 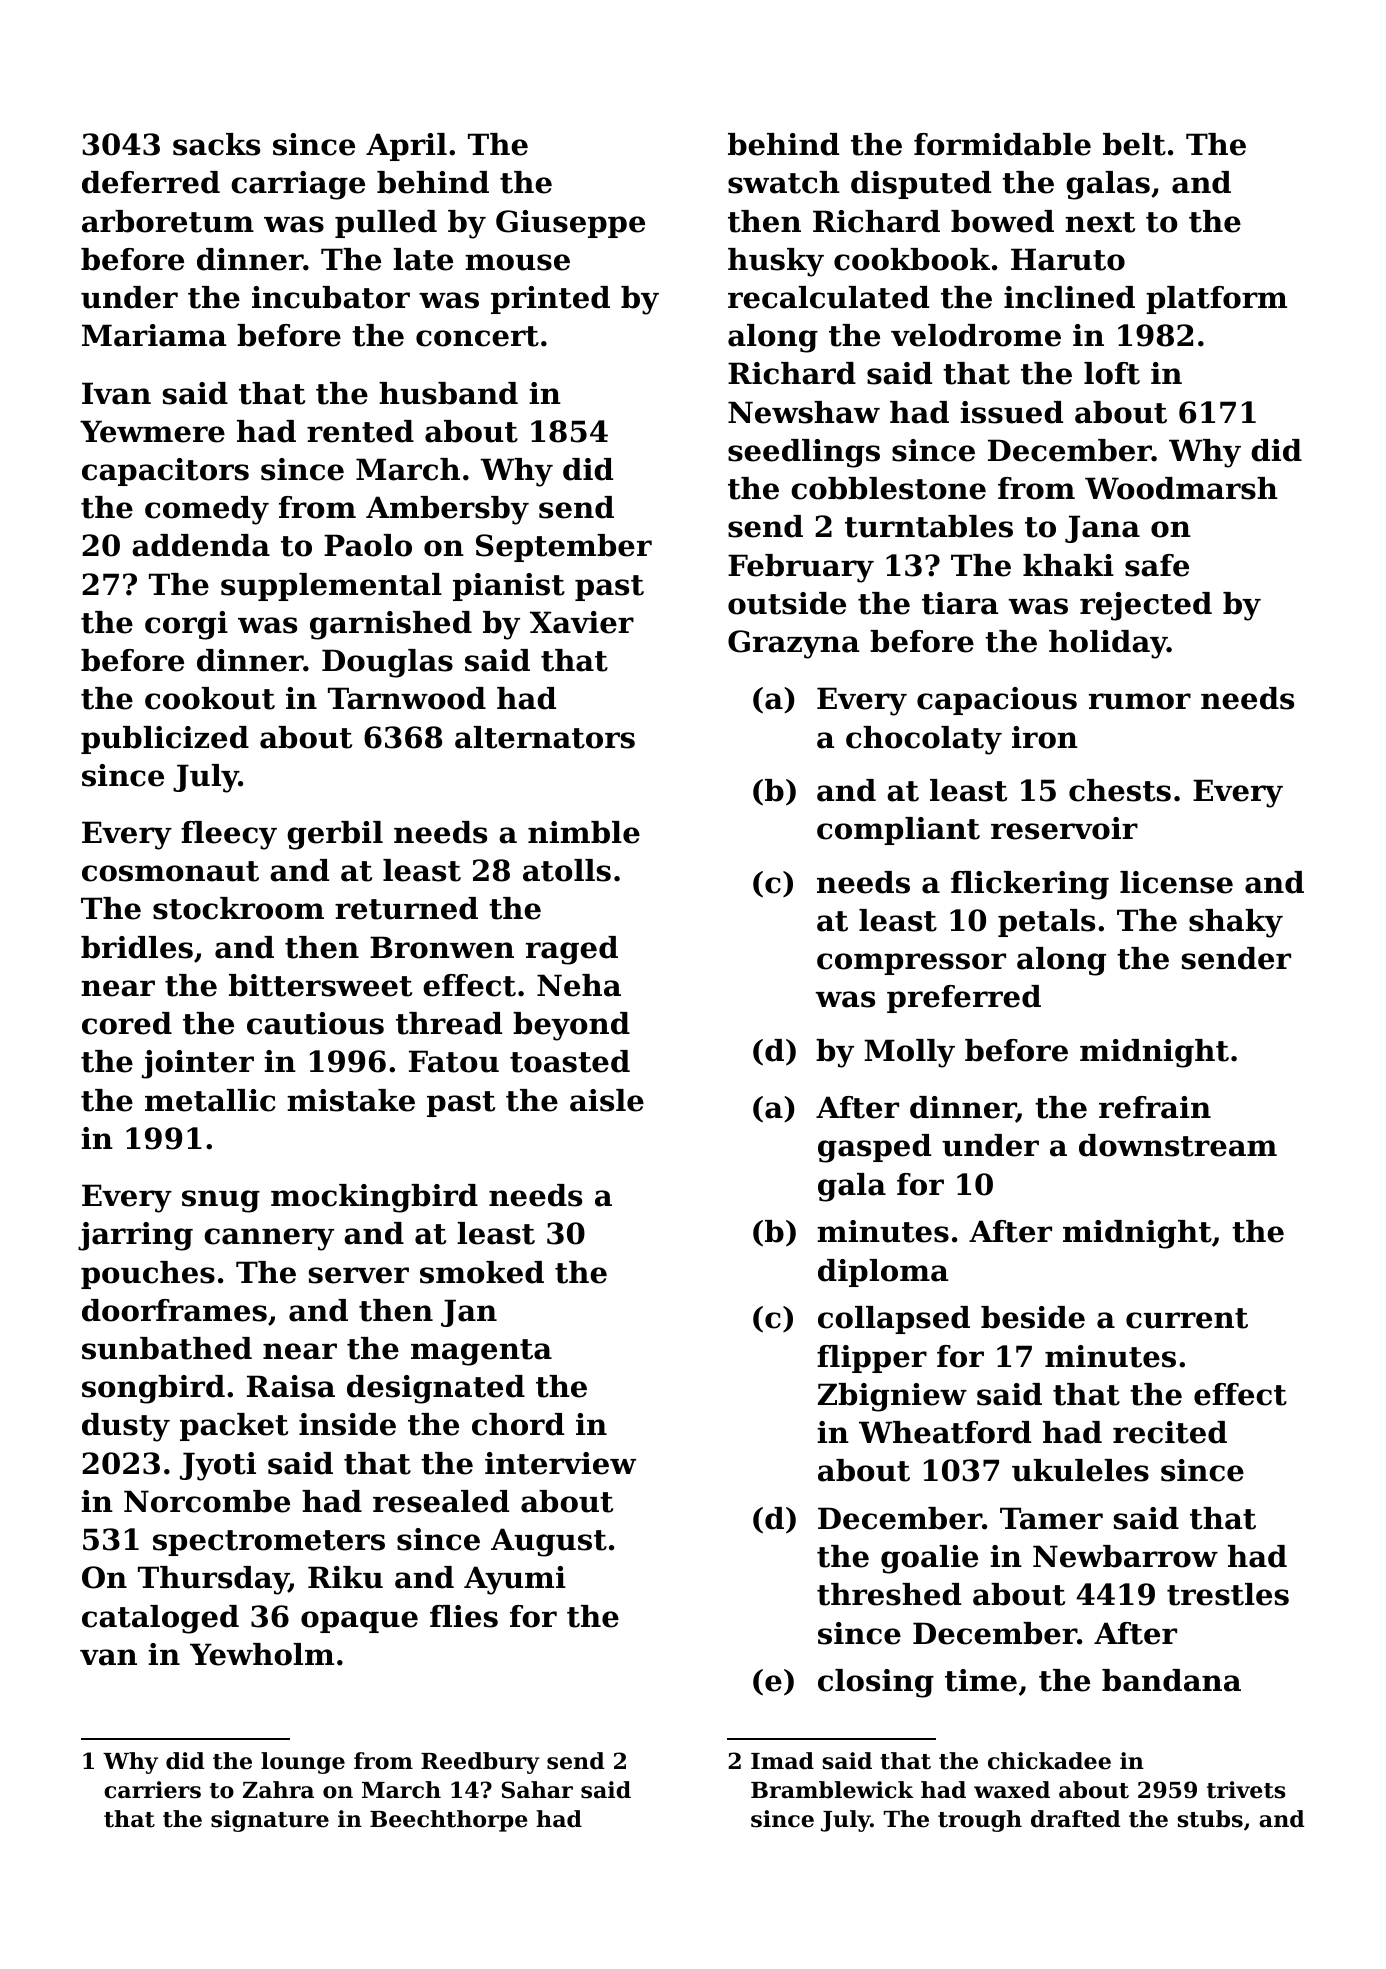 I want to click on sacks, so click(x=216, y=144).
